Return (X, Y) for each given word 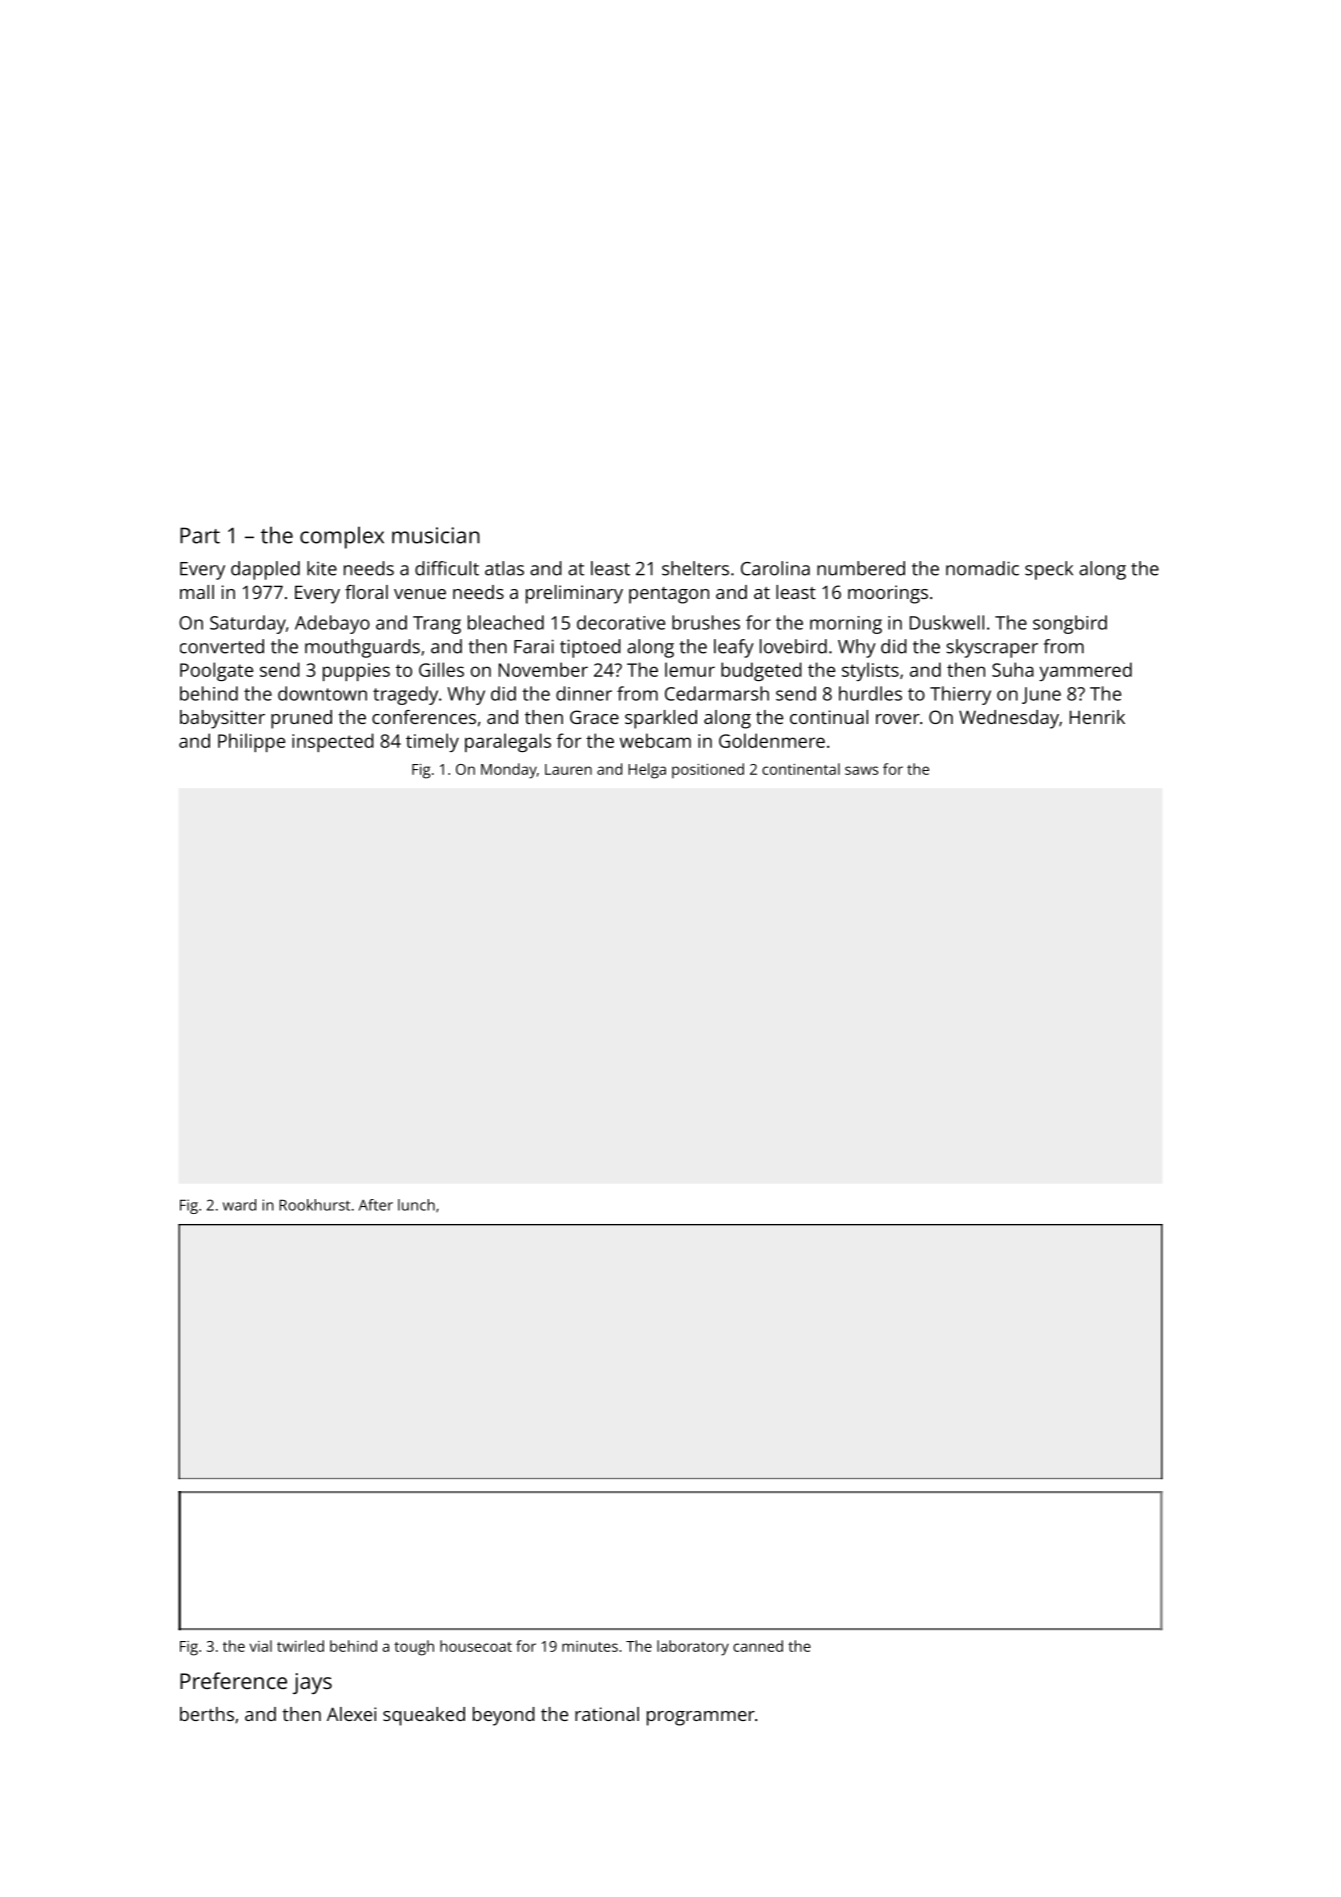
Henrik (1097, 717)
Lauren (568, 769)
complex (342, 537)
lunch (416, 1205)
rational (607, 1714)
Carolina (775, 568)
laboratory (693, 1648)
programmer (701, 1718)
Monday (509, 771)
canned (758, 1646)
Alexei (351, 1714)
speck (1049, 570)
